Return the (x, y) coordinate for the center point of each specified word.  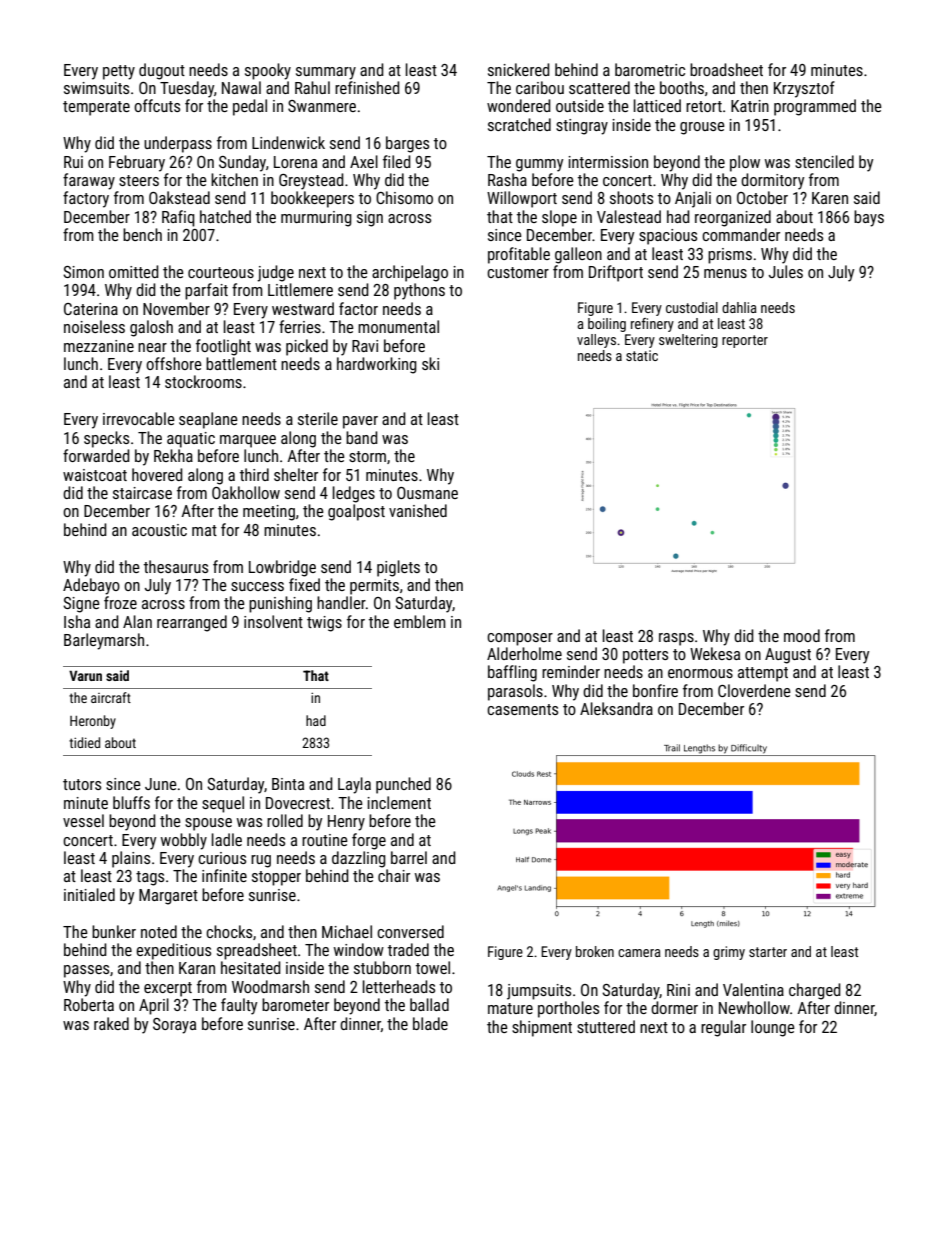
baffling (512, 673)
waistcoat (95, 475)
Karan (197, 968)
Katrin (750, 106)
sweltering (688, 341)
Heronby (93, 722)
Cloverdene (754, 690)
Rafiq (178, 218)
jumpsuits (539, 992)
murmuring (316, 219)
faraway (89, 181)
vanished (418, 510)
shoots (631, 197)
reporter (745, 341)
